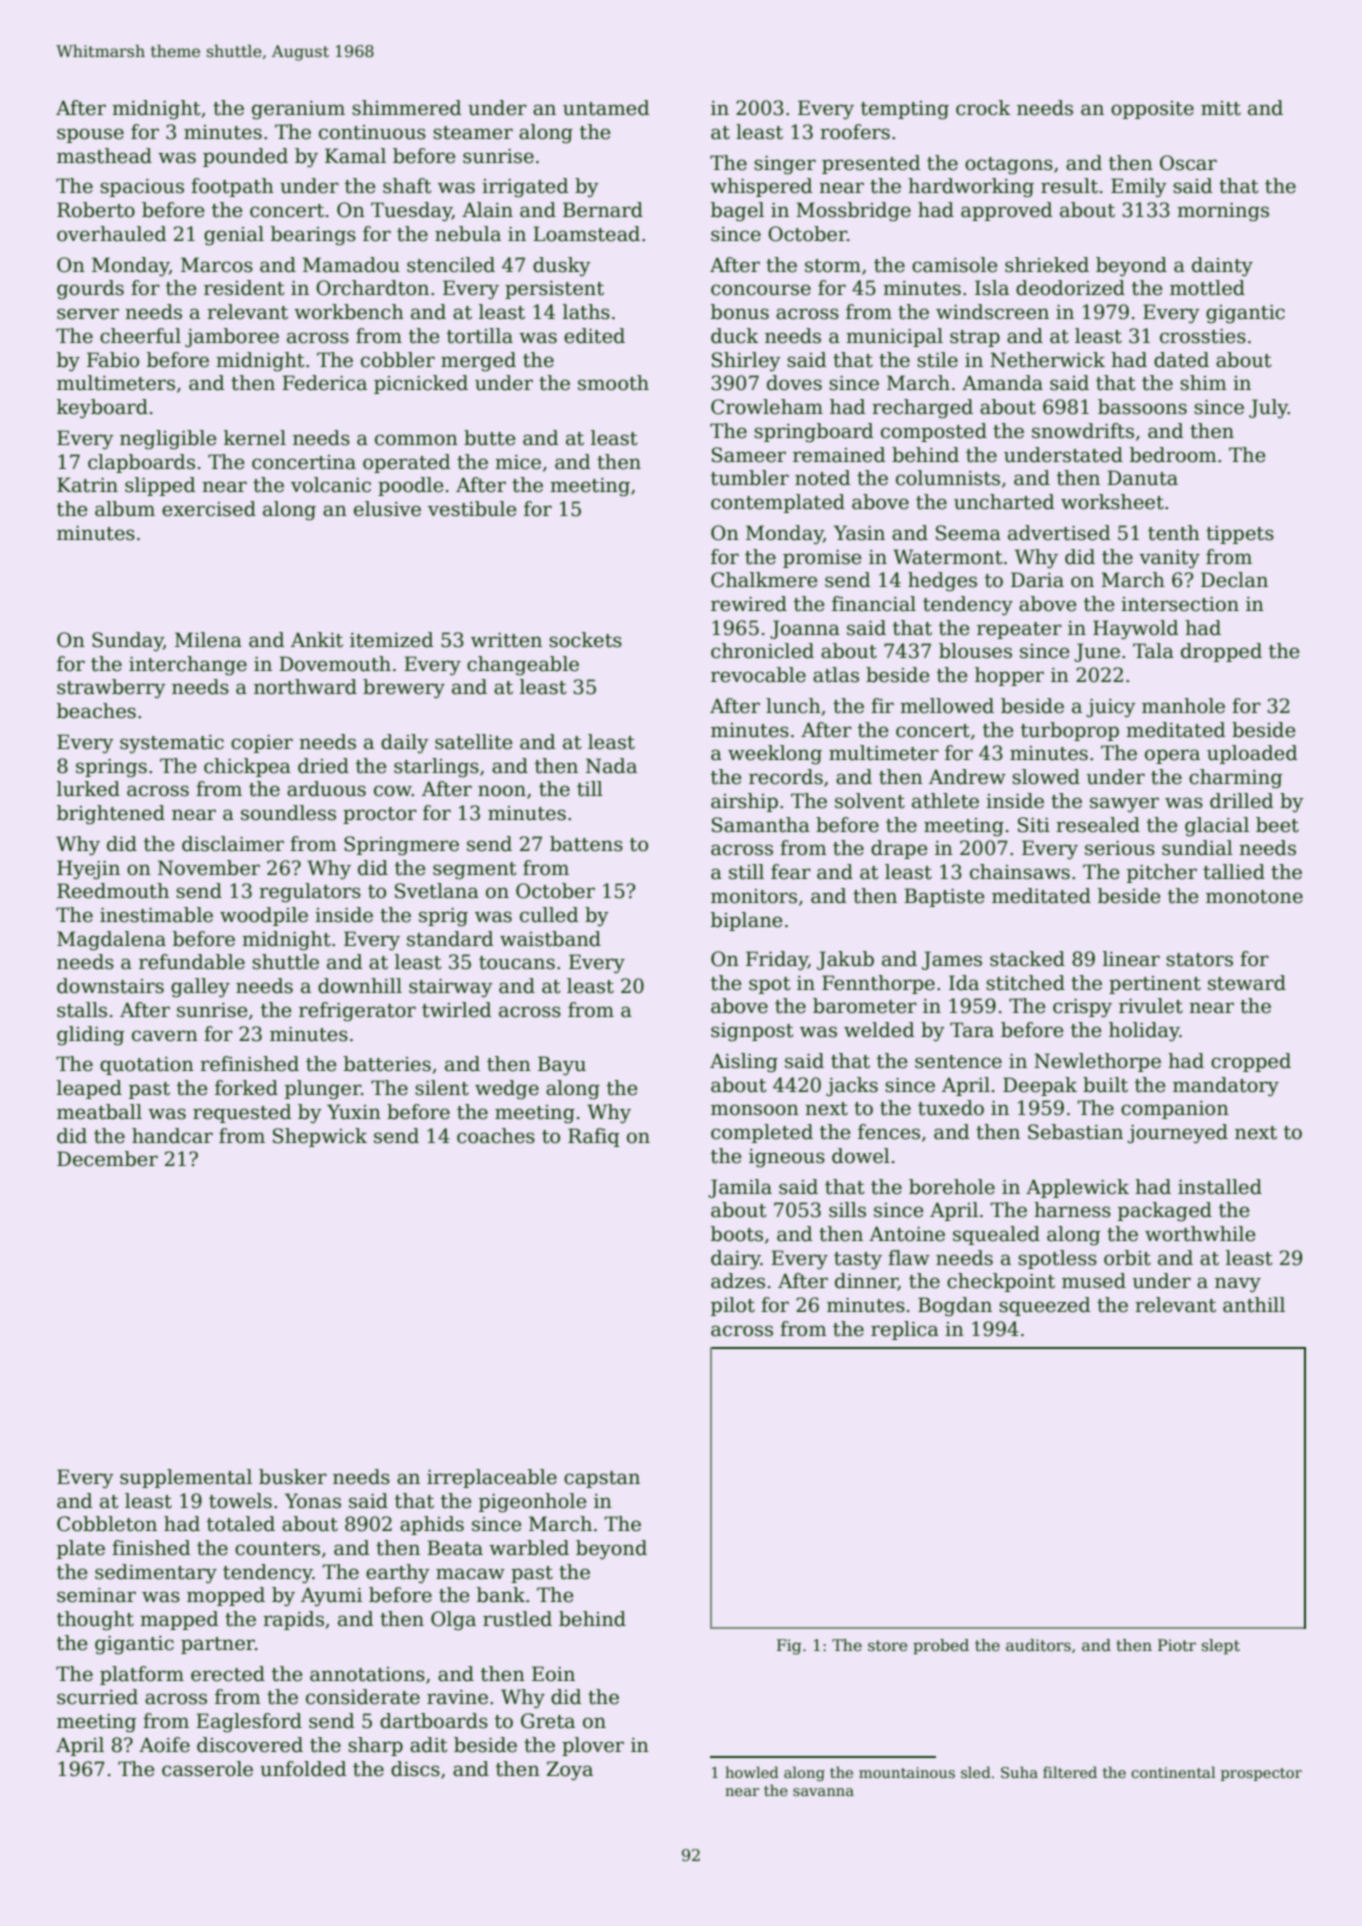  Describe the element at coordinates (107, 1524) in the screenshot. I see `Cobbleton` at that location.
